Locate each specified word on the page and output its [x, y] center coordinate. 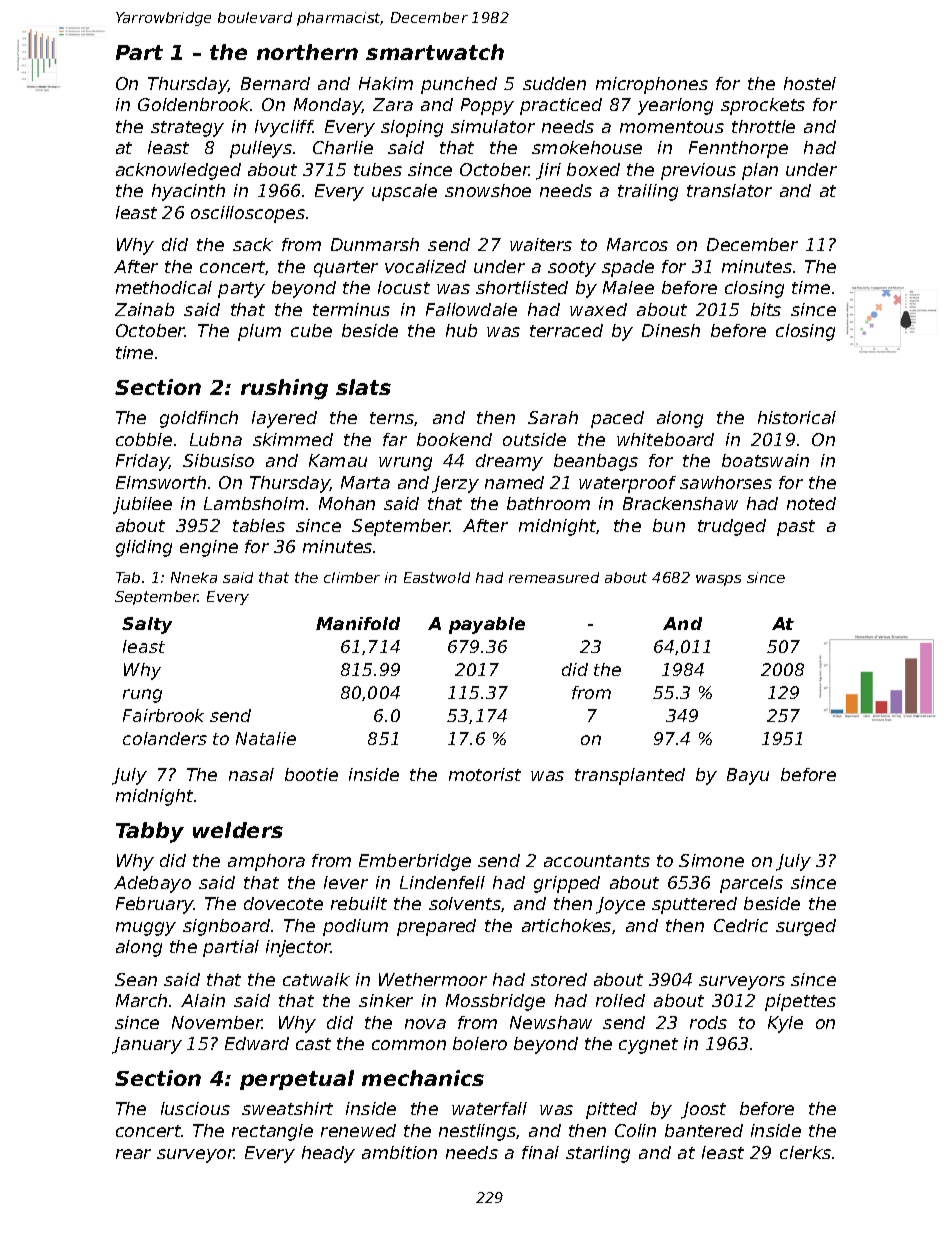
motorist [485, 774]
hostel [810, 83]
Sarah [553, 417]
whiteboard [665, 439]
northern [307, 52]
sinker [386, 1000]
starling [598, 1154]
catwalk [316, 979]
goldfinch [199, 419]
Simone [711, 860]
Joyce [620, 905]
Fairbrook [163, 715]
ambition [399, 1152]
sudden [554, 83]
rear [133, 1154]
